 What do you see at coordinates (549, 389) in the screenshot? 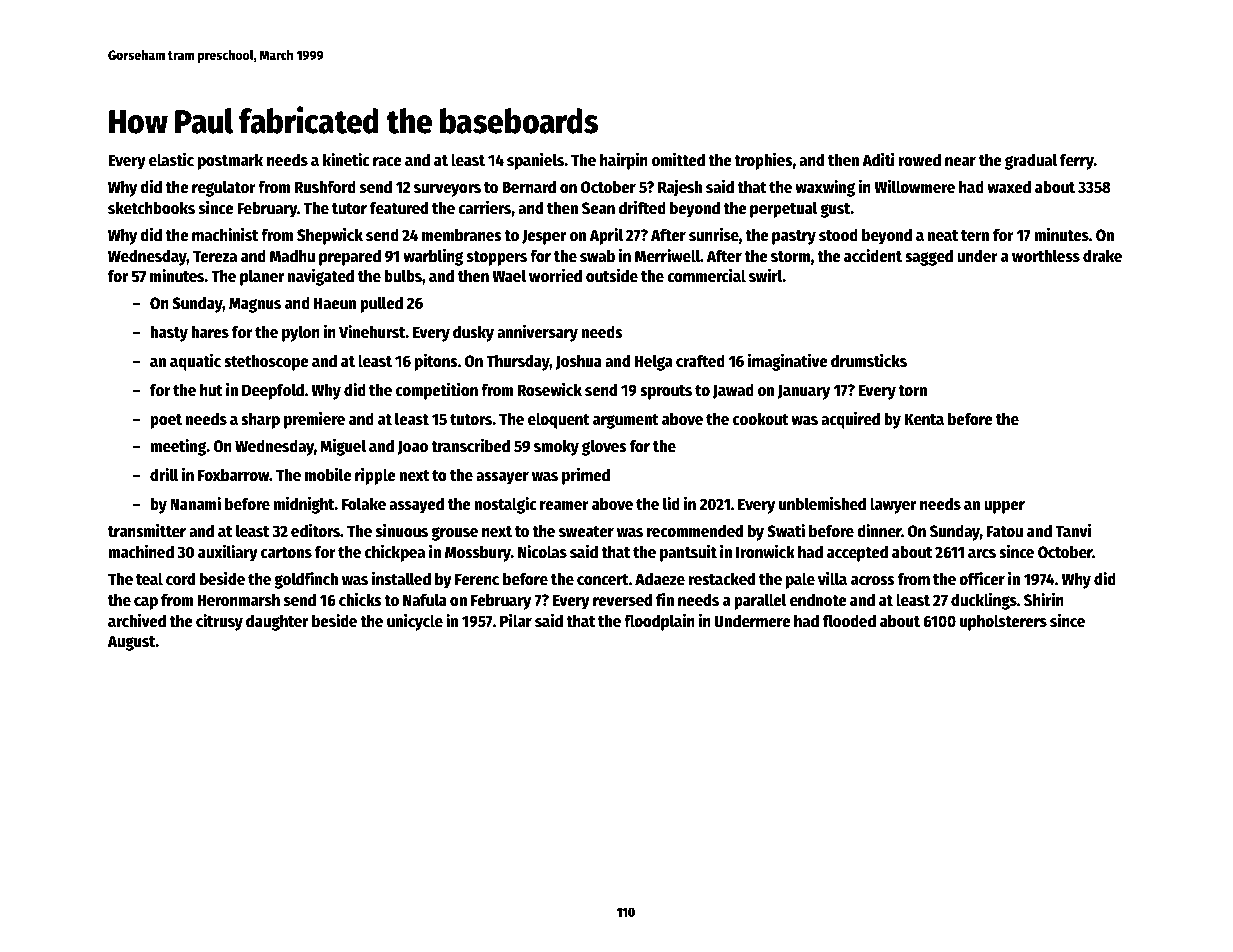
I see `Rosewick` at bounding box center [549, 389].
